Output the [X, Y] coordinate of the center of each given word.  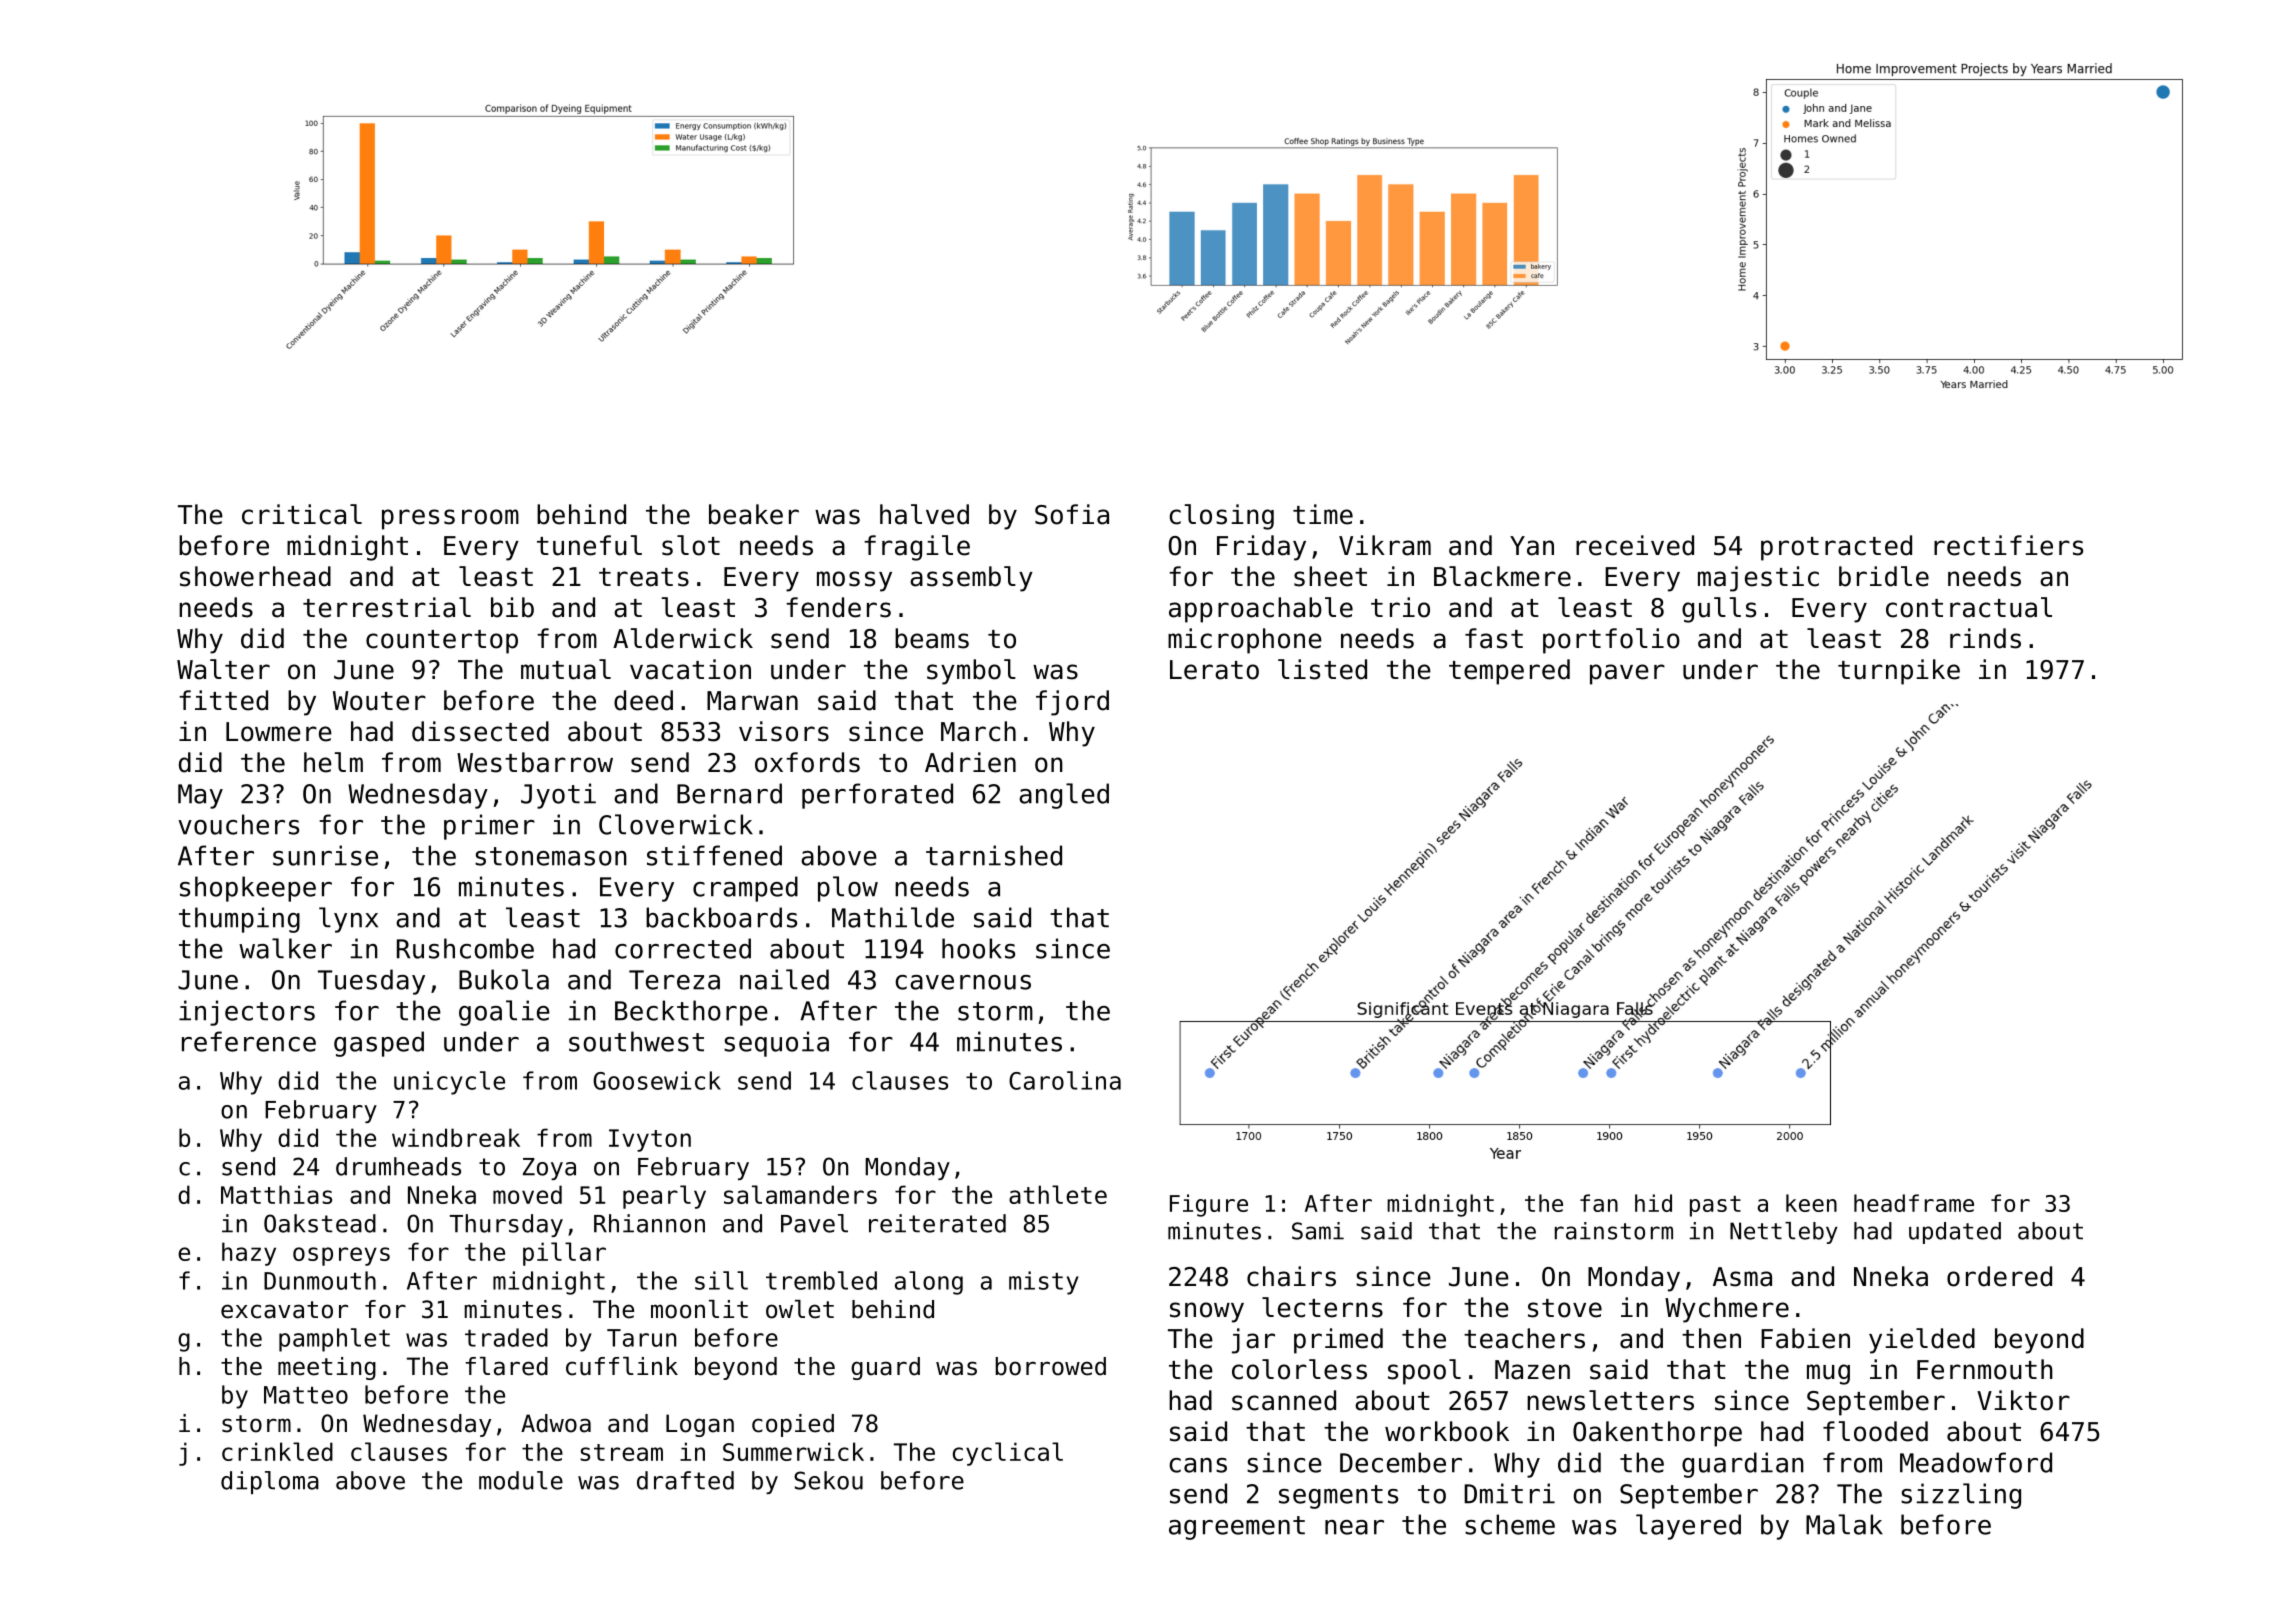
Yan [1532, 546]
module [521, 1480]
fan [1599, 1203]
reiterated [937, 1223]
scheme [1510, 1524]
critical [302, 514]
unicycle [449, 1083]
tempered [1509, 672]
